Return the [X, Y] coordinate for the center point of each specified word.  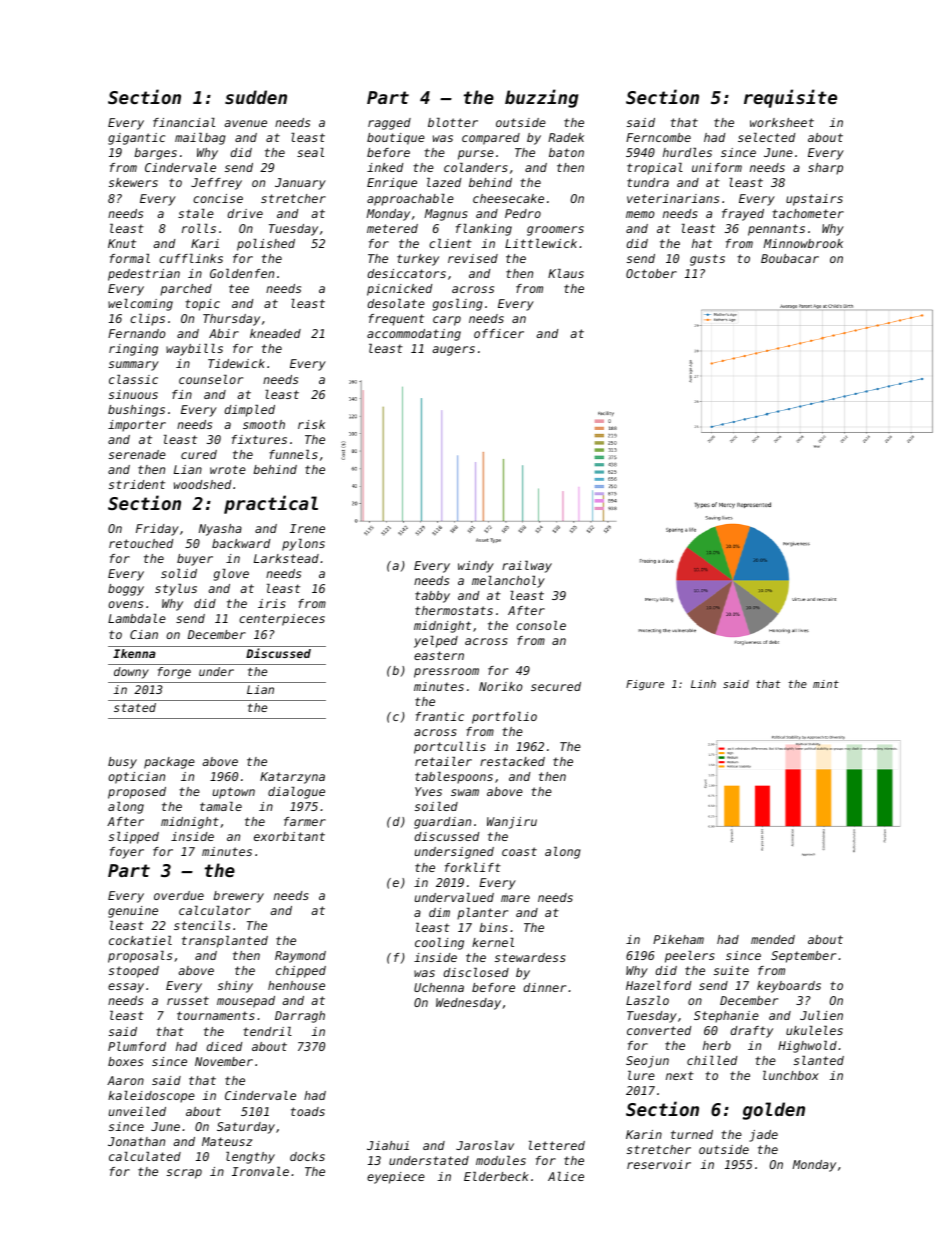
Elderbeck [496, 1176]
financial [184, 122]
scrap [184, 1174]
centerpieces [282, 620]
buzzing [542, 98]
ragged [389, 124]
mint [826, 684]
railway [527, 567]
